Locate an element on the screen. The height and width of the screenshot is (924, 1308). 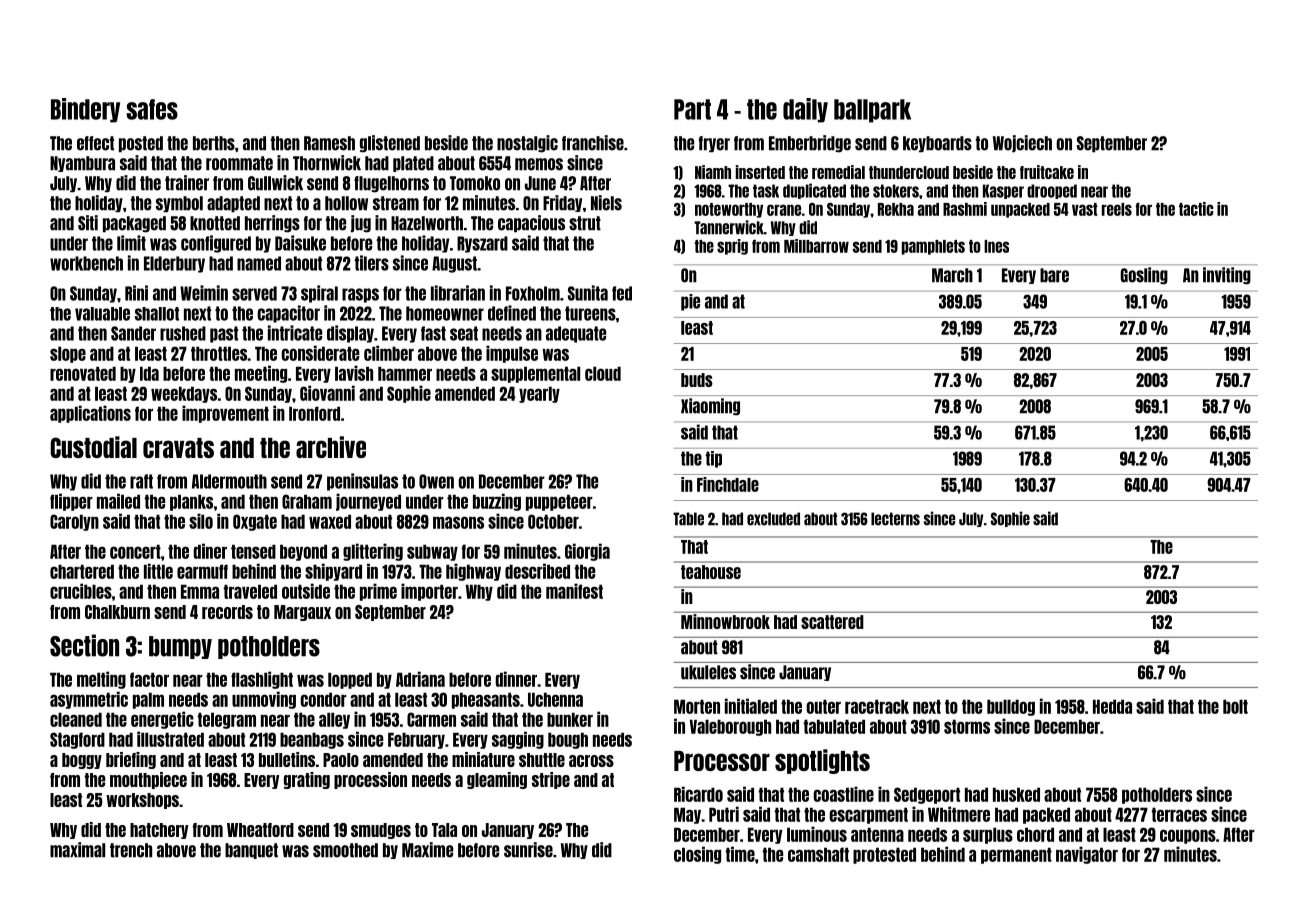
Bindery is located at coordinates (85, 110).
